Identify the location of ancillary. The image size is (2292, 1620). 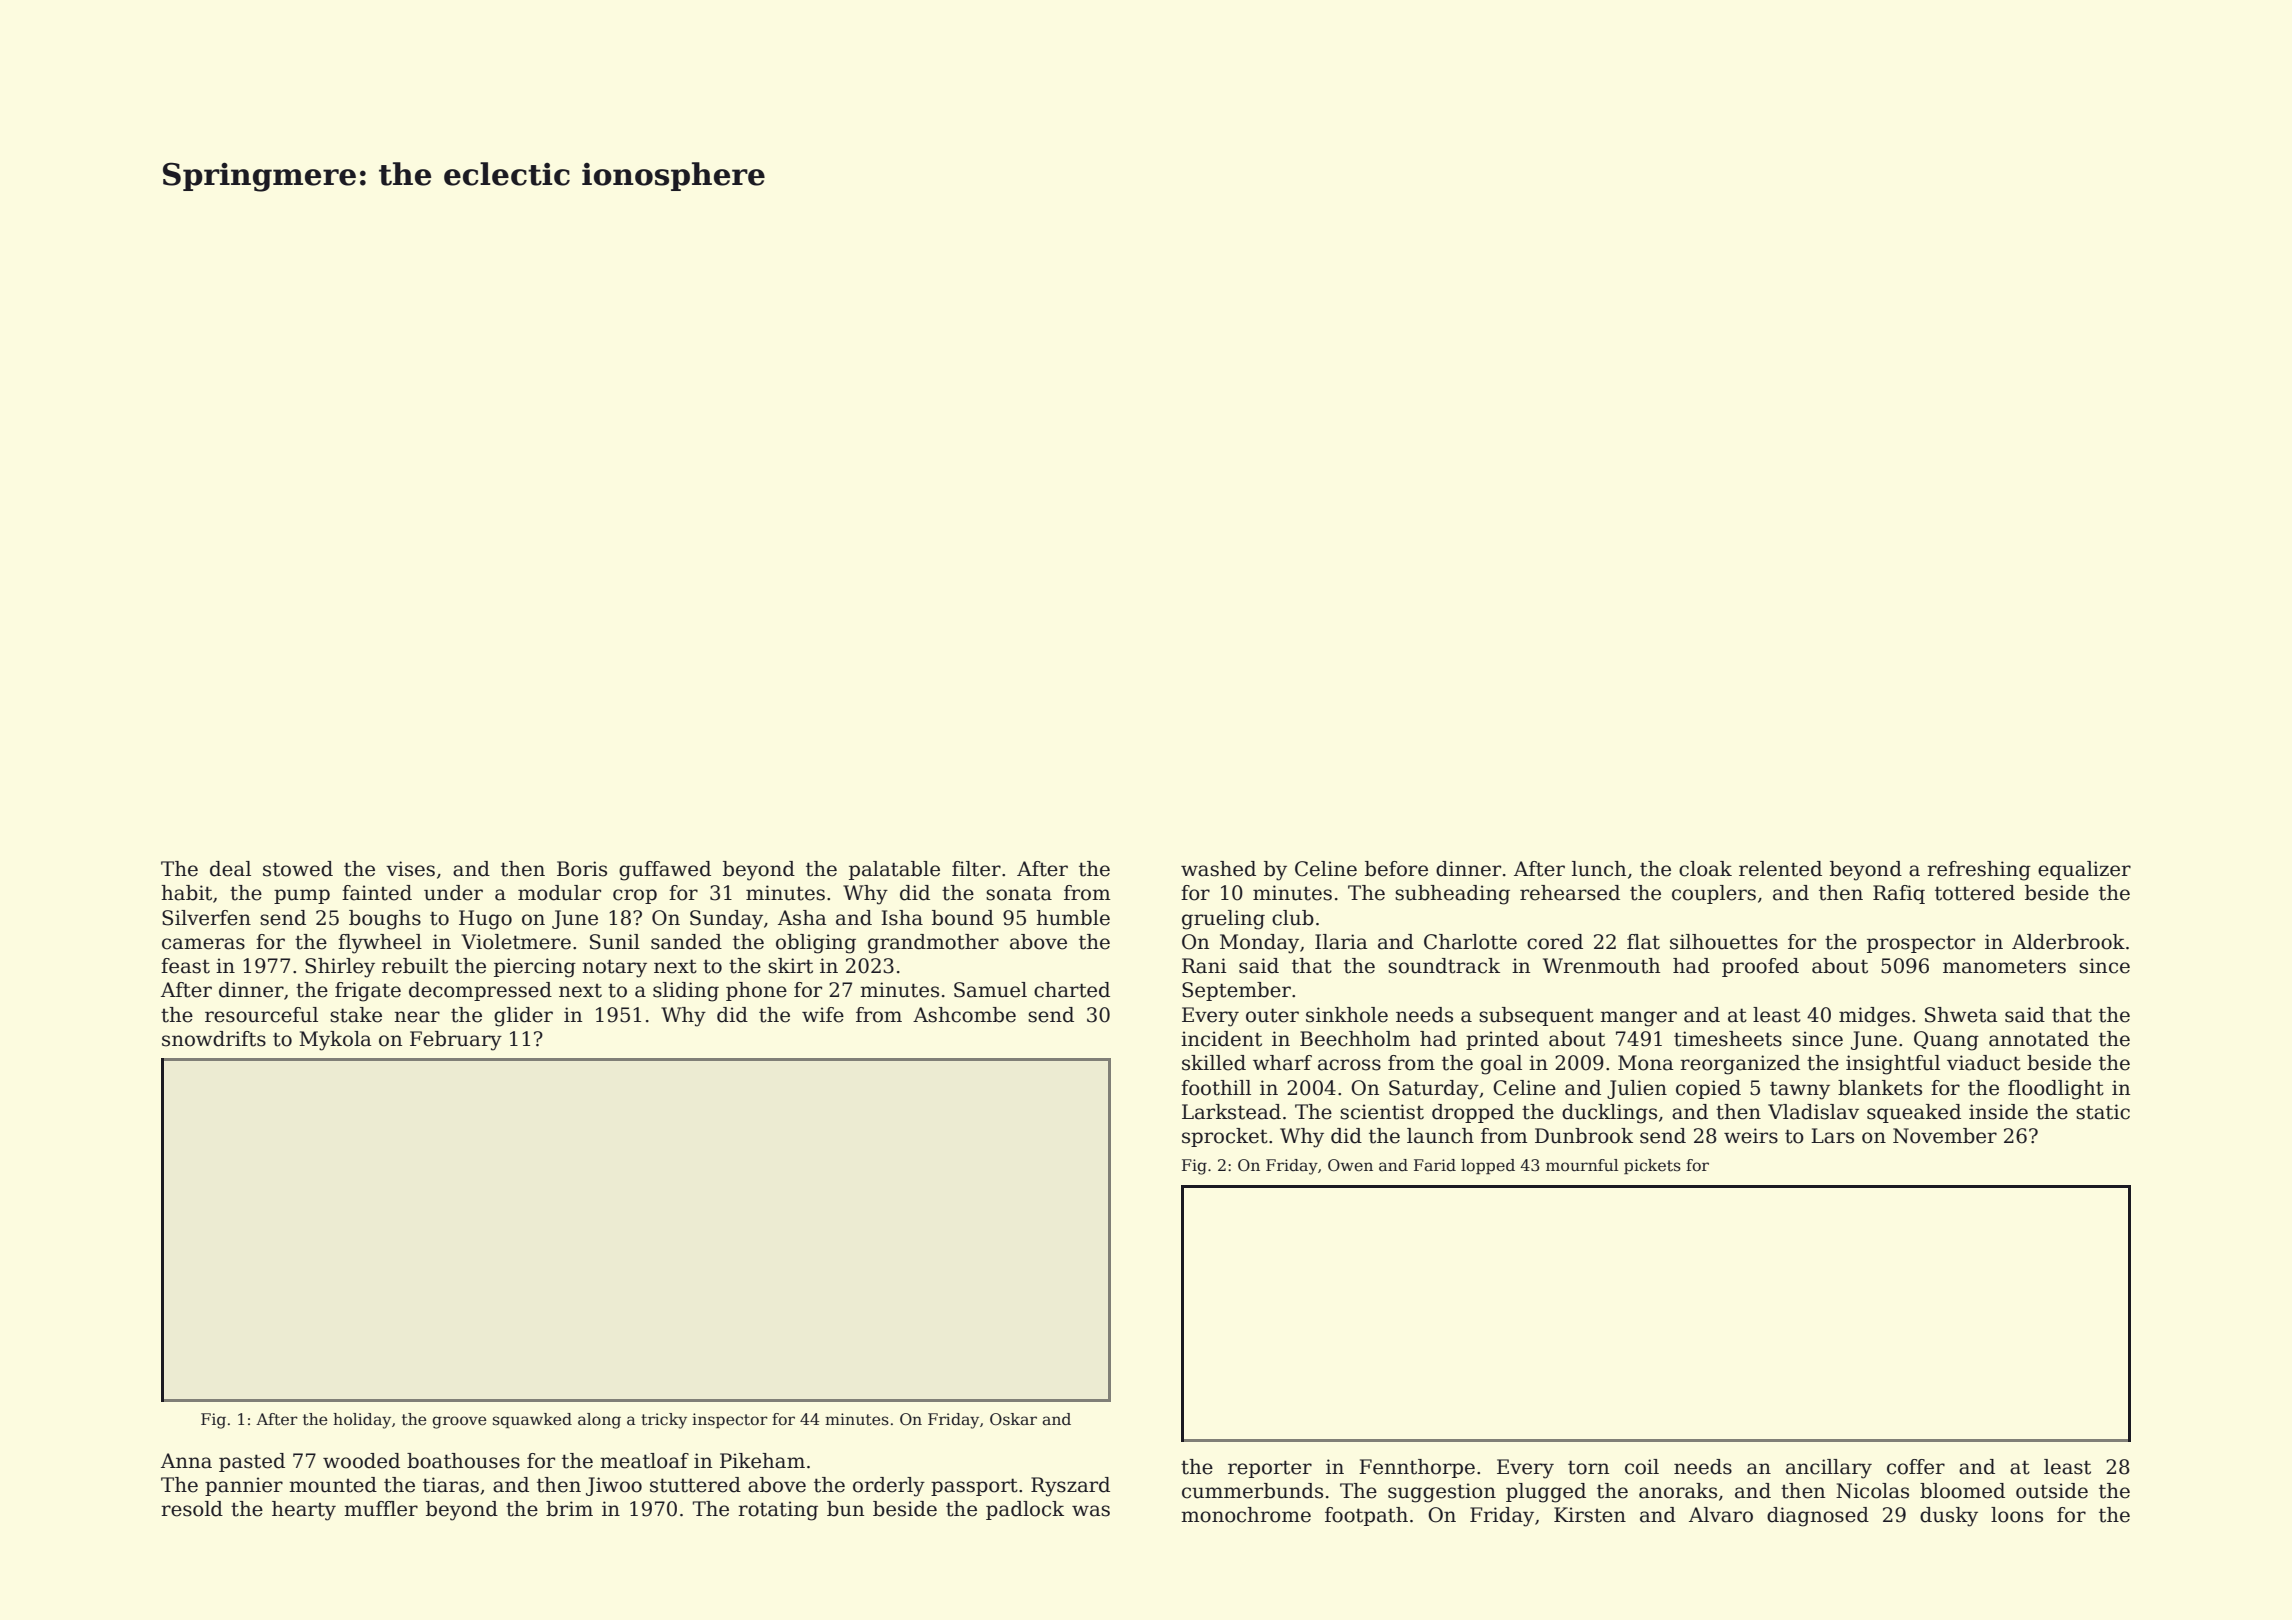
(1829, 1469).
